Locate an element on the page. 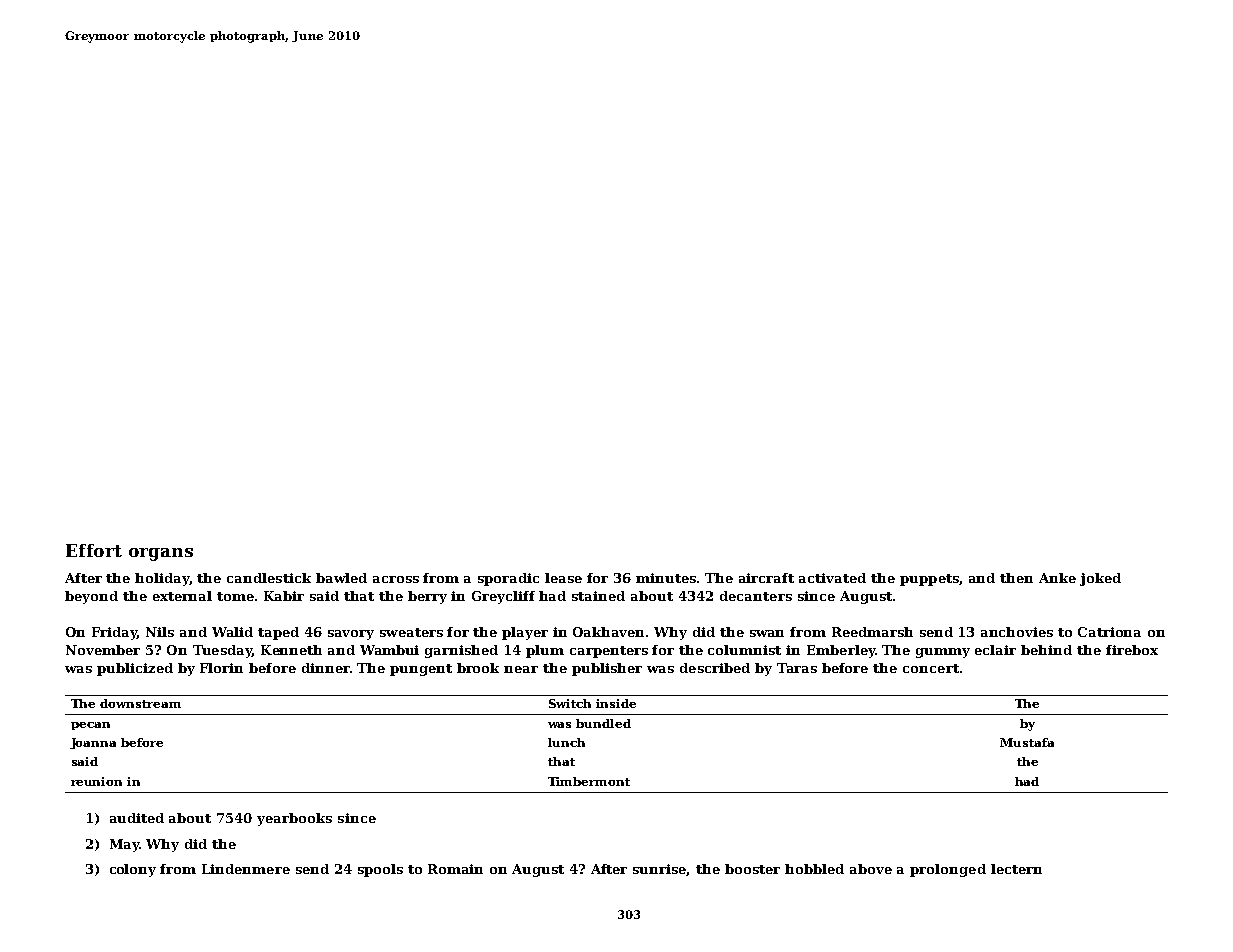  hobbled is located at coordinates (814, 869).
